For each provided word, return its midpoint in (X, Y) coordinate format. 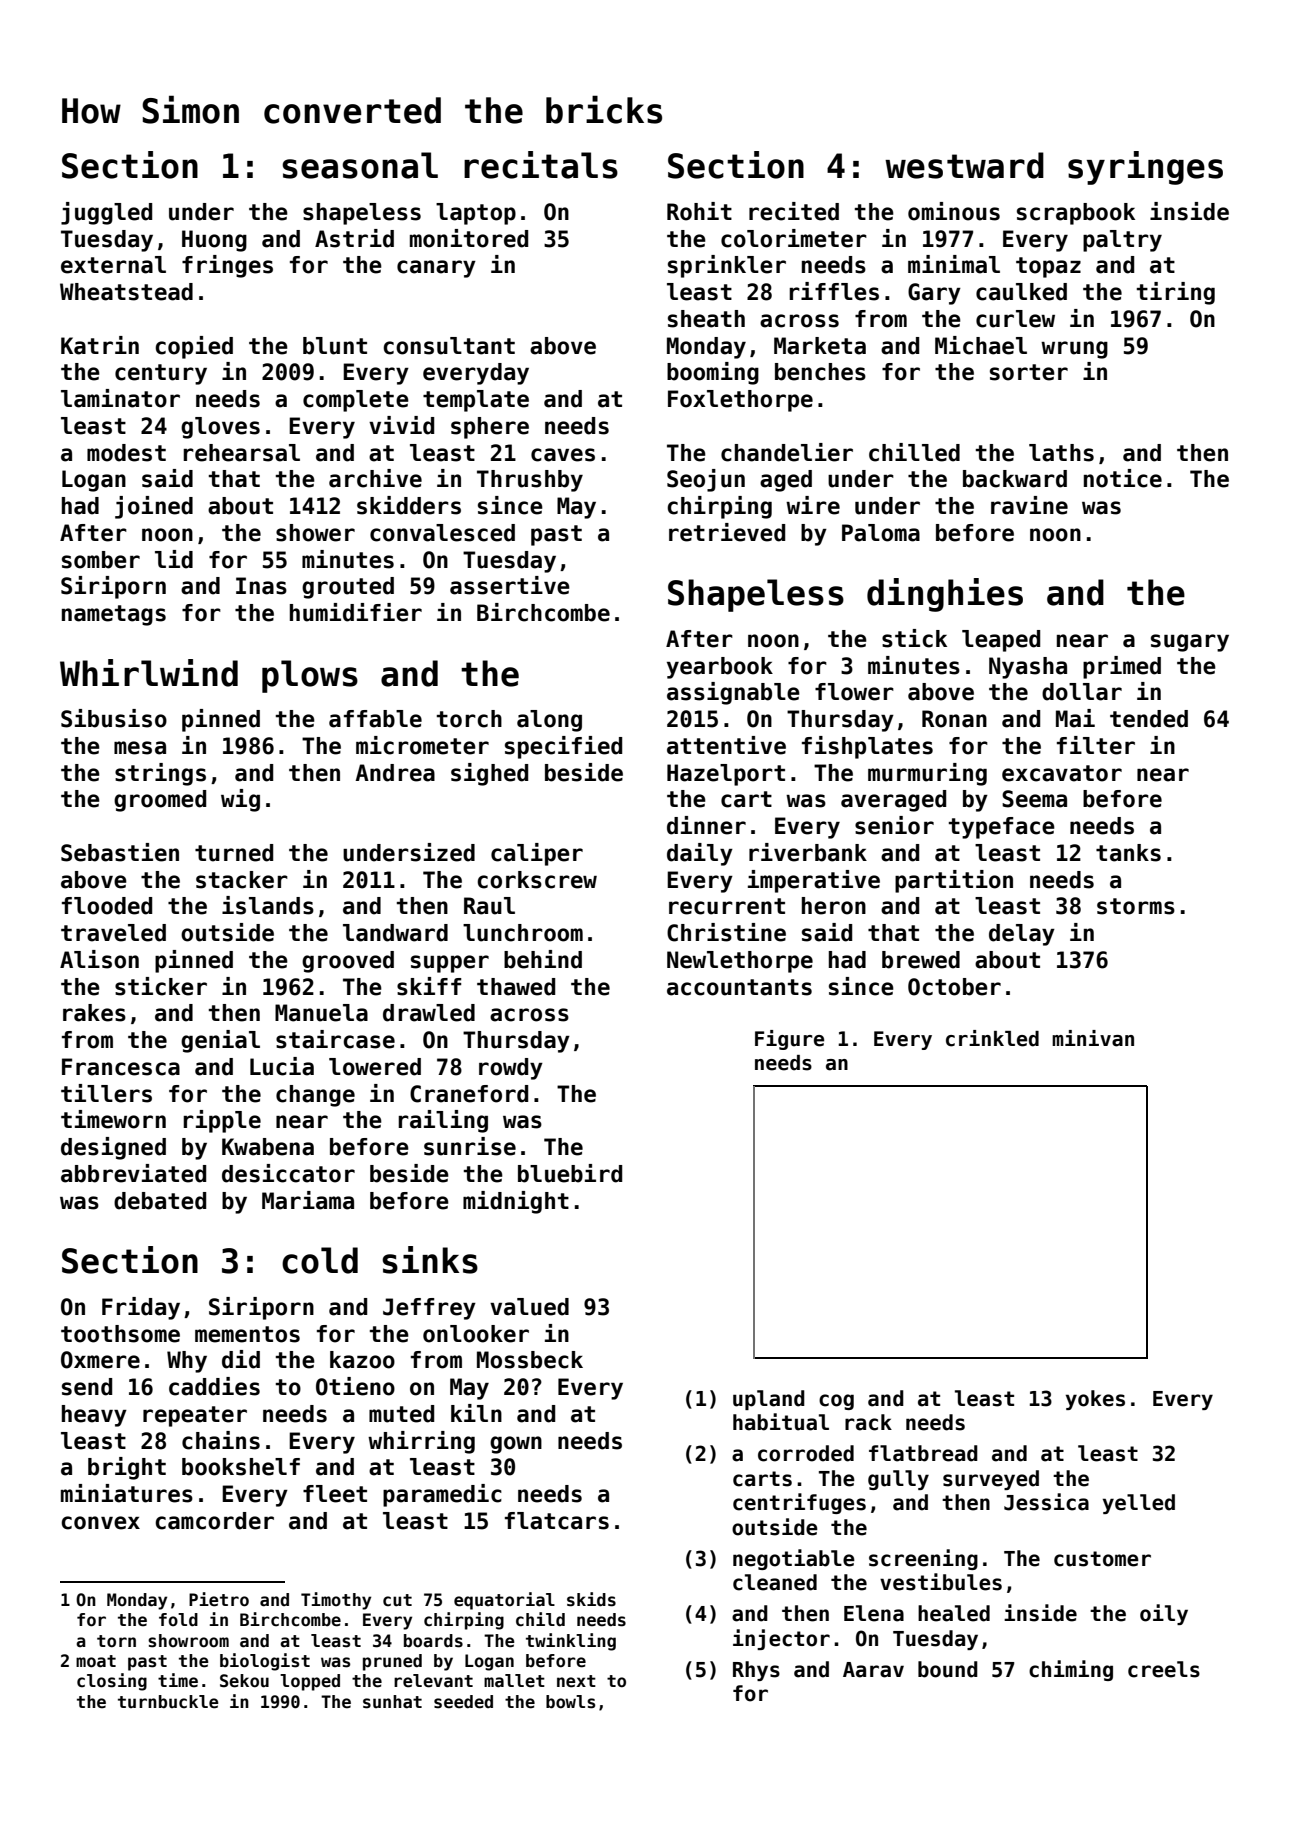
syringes (1145, 168)
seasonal (360, 165)
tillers (106, 1093)
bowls (570, 1702)
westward (964, 165)
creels (1164, 1669)
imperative (814, 881)
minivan (1093, 1038)
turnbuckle (168, 1702)
